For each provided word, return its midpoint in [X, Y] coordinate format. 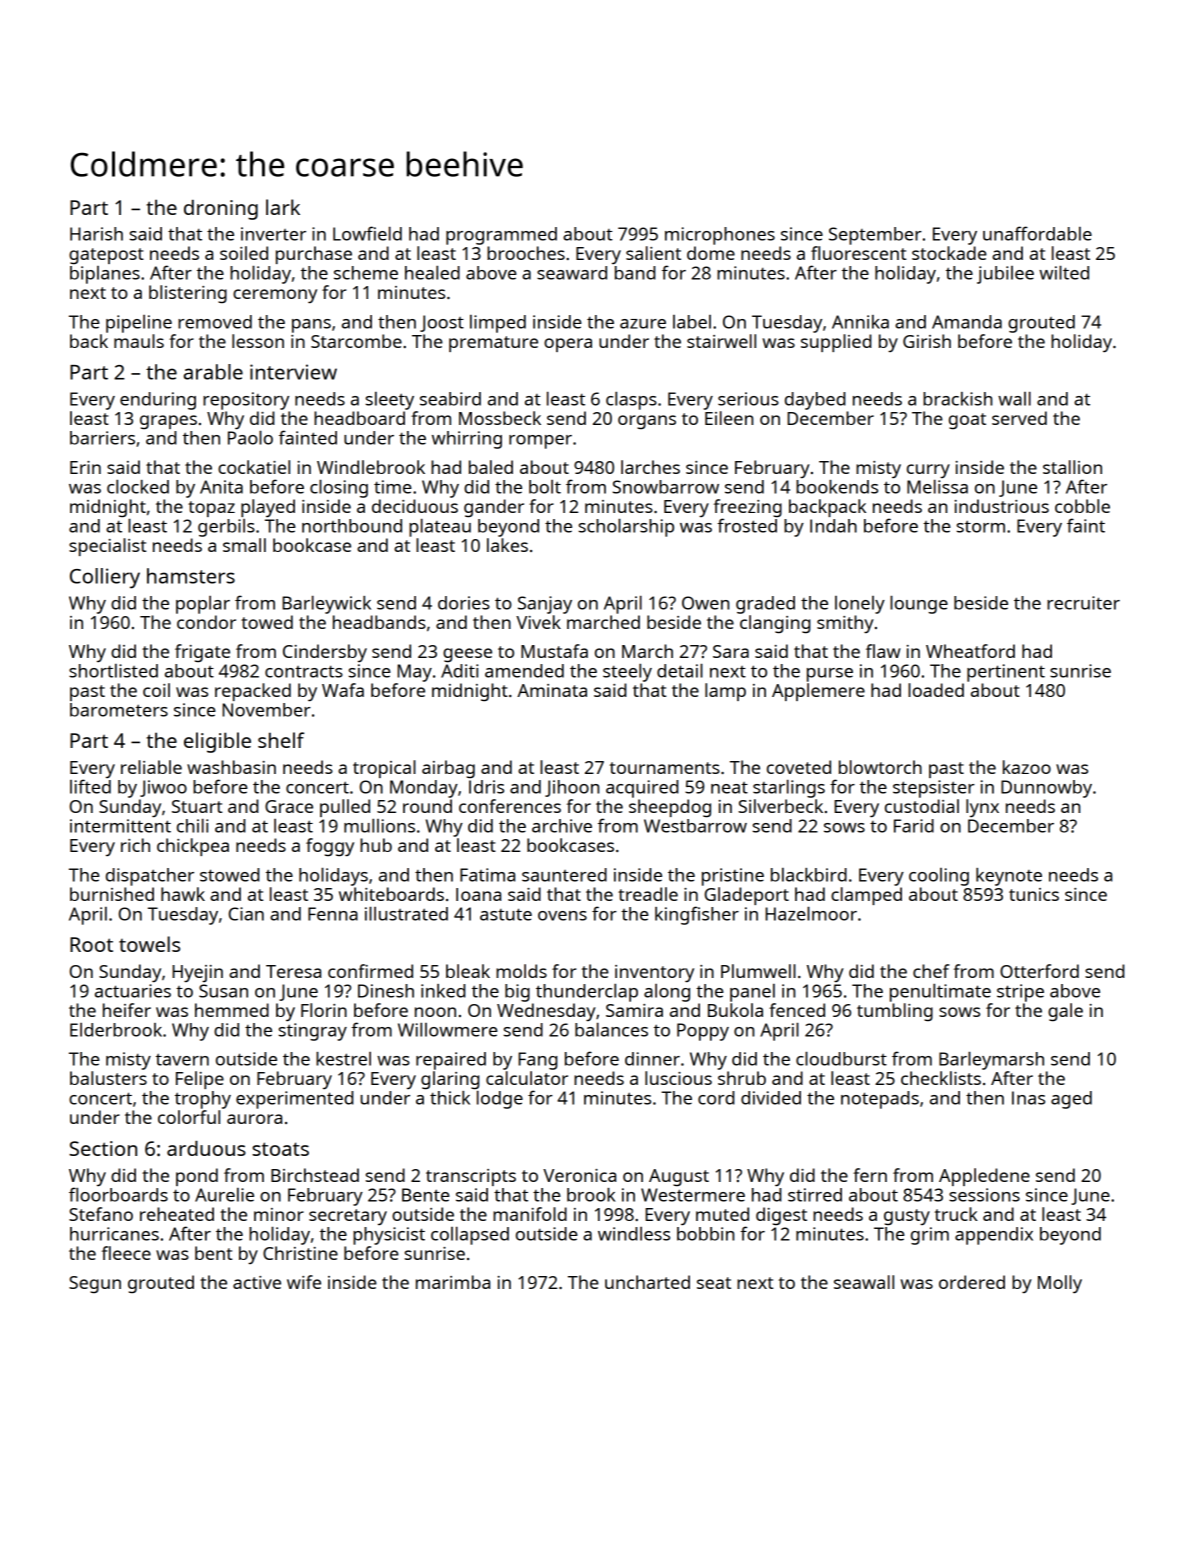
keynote [1009, 877]
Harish [96, 234]
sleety [390, 401]
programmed [501, 236]
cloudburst [841, 1059]
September [875, 236]
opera [568, 345]
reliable [151, 767]
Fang [537, 1061]
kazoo [1027, 767]
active [257, 1282]
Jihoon [572, 788]
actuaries [133, 991]
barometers [119, 710]
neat [729, 788]
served [1019, 418]
